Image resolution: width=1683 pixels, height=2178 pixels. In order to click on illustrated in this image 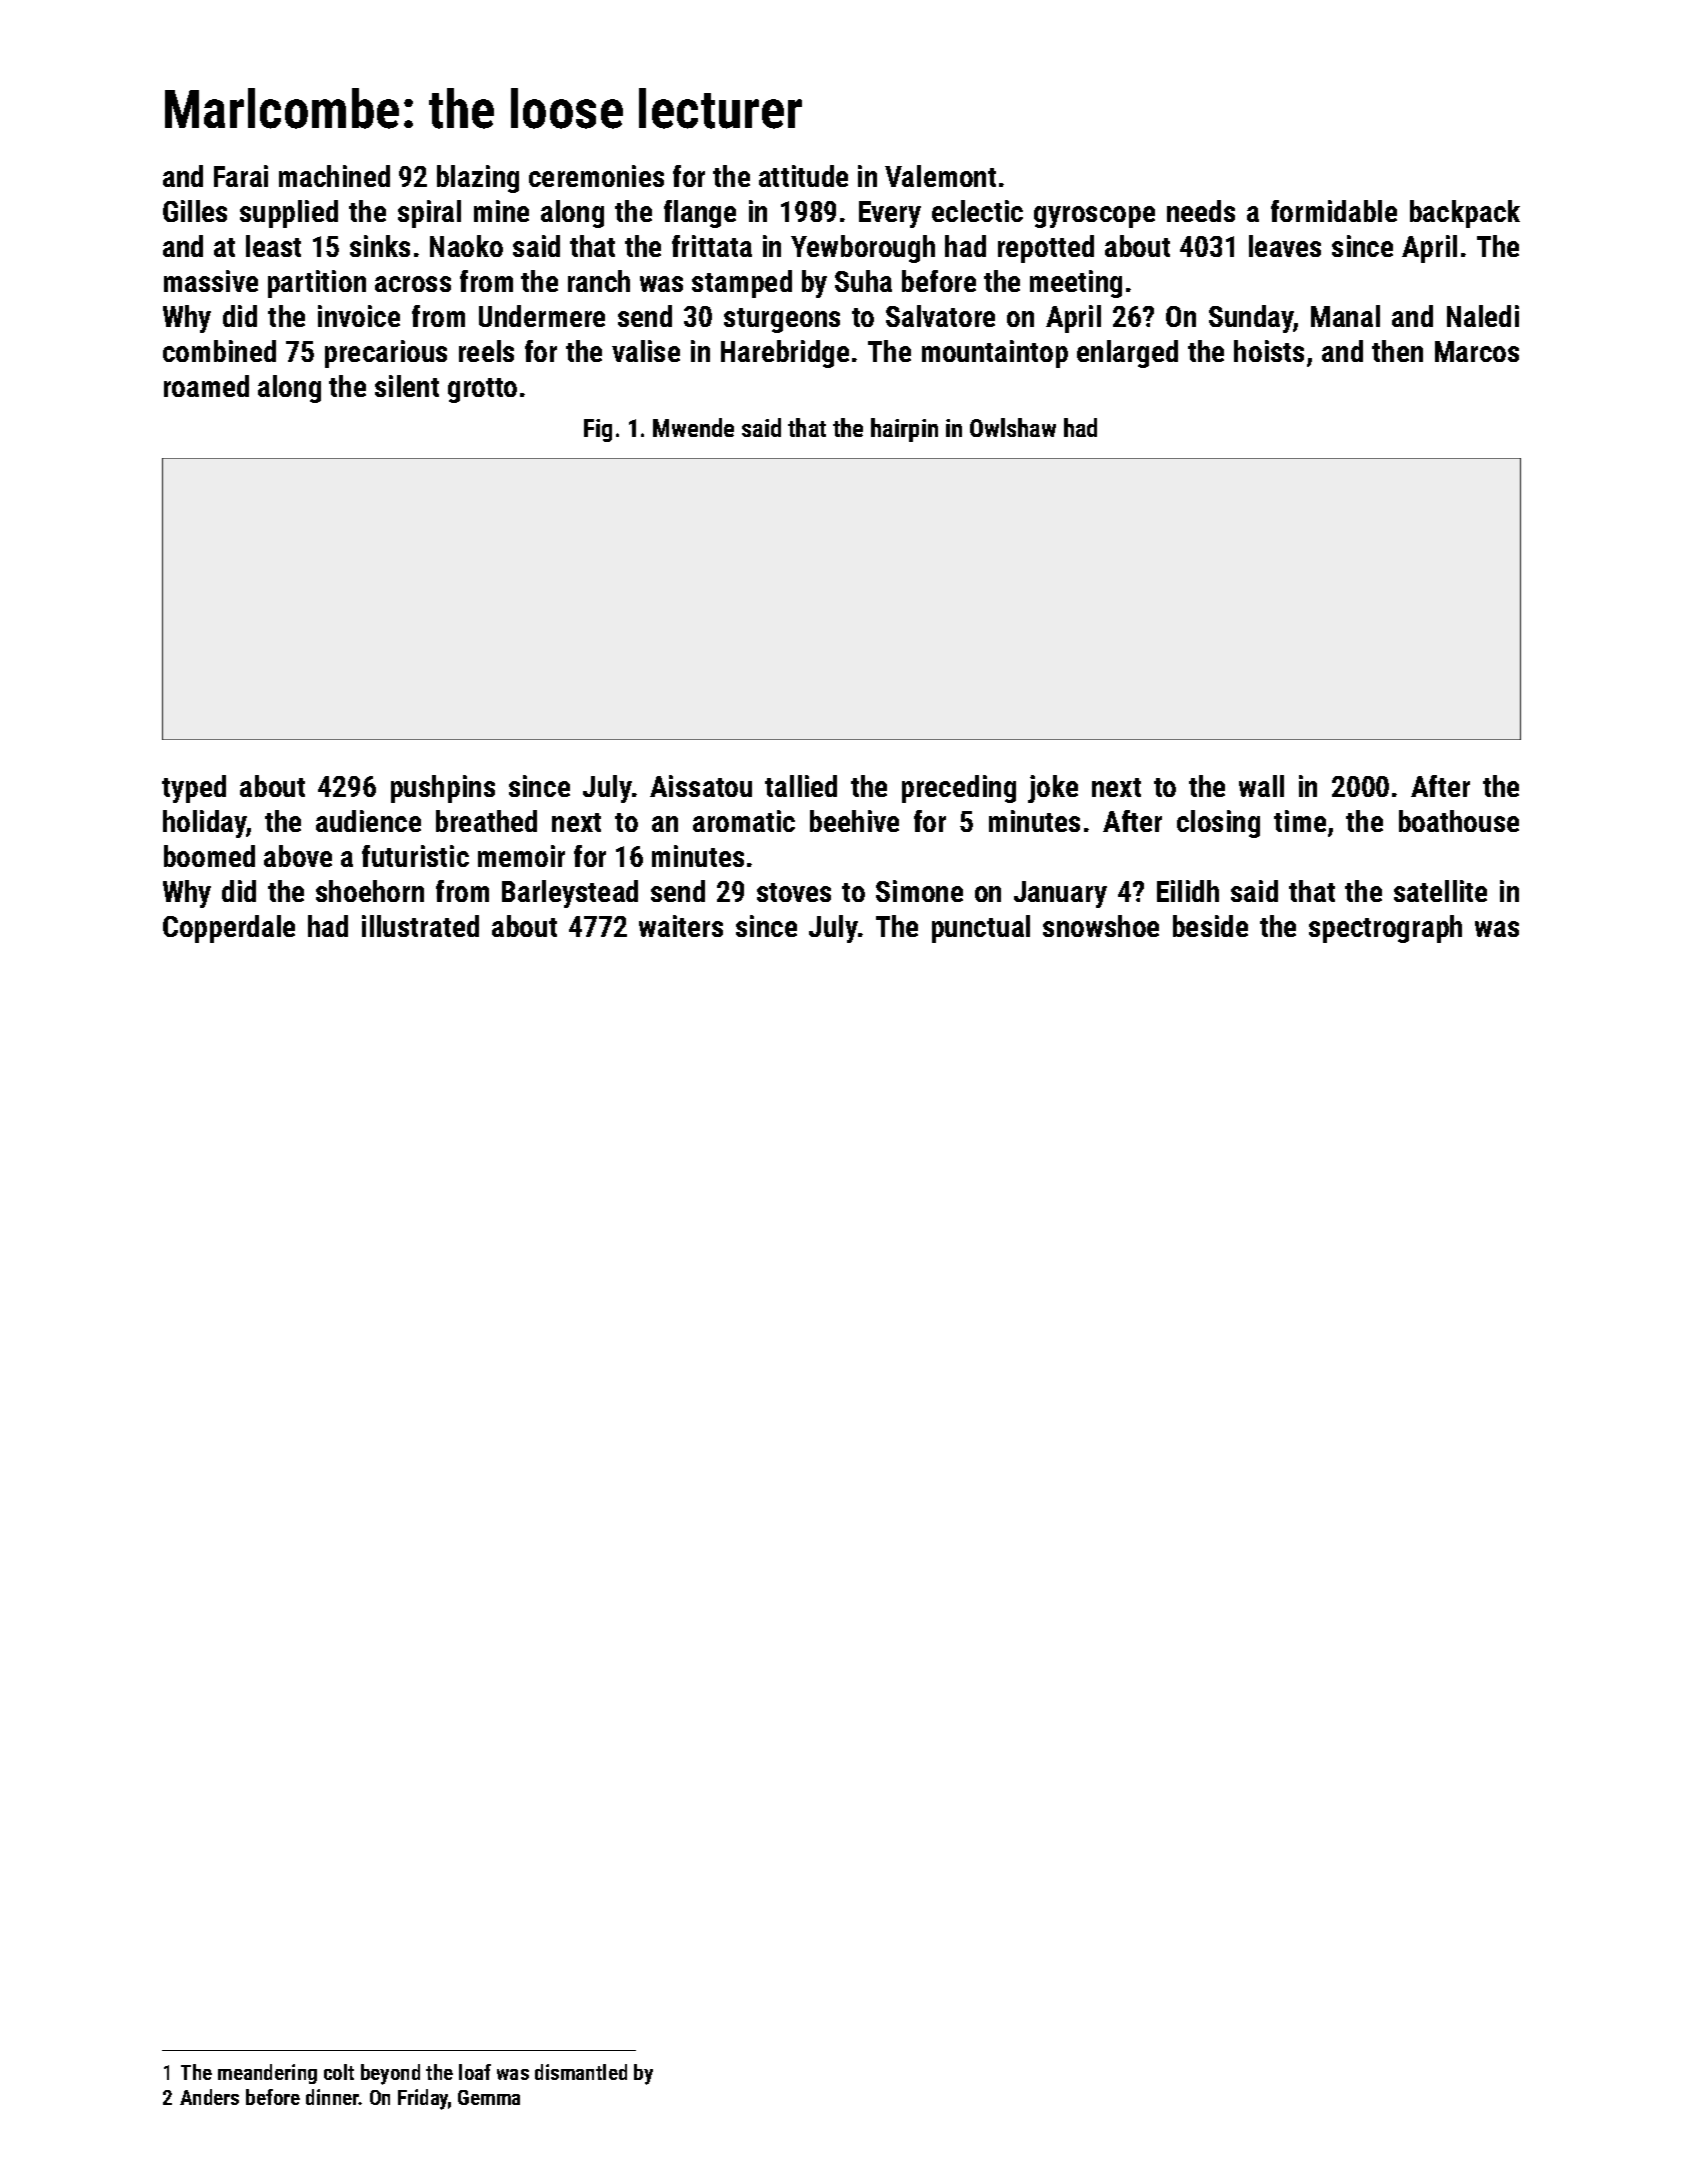, I will do `click(420, 926)`.
